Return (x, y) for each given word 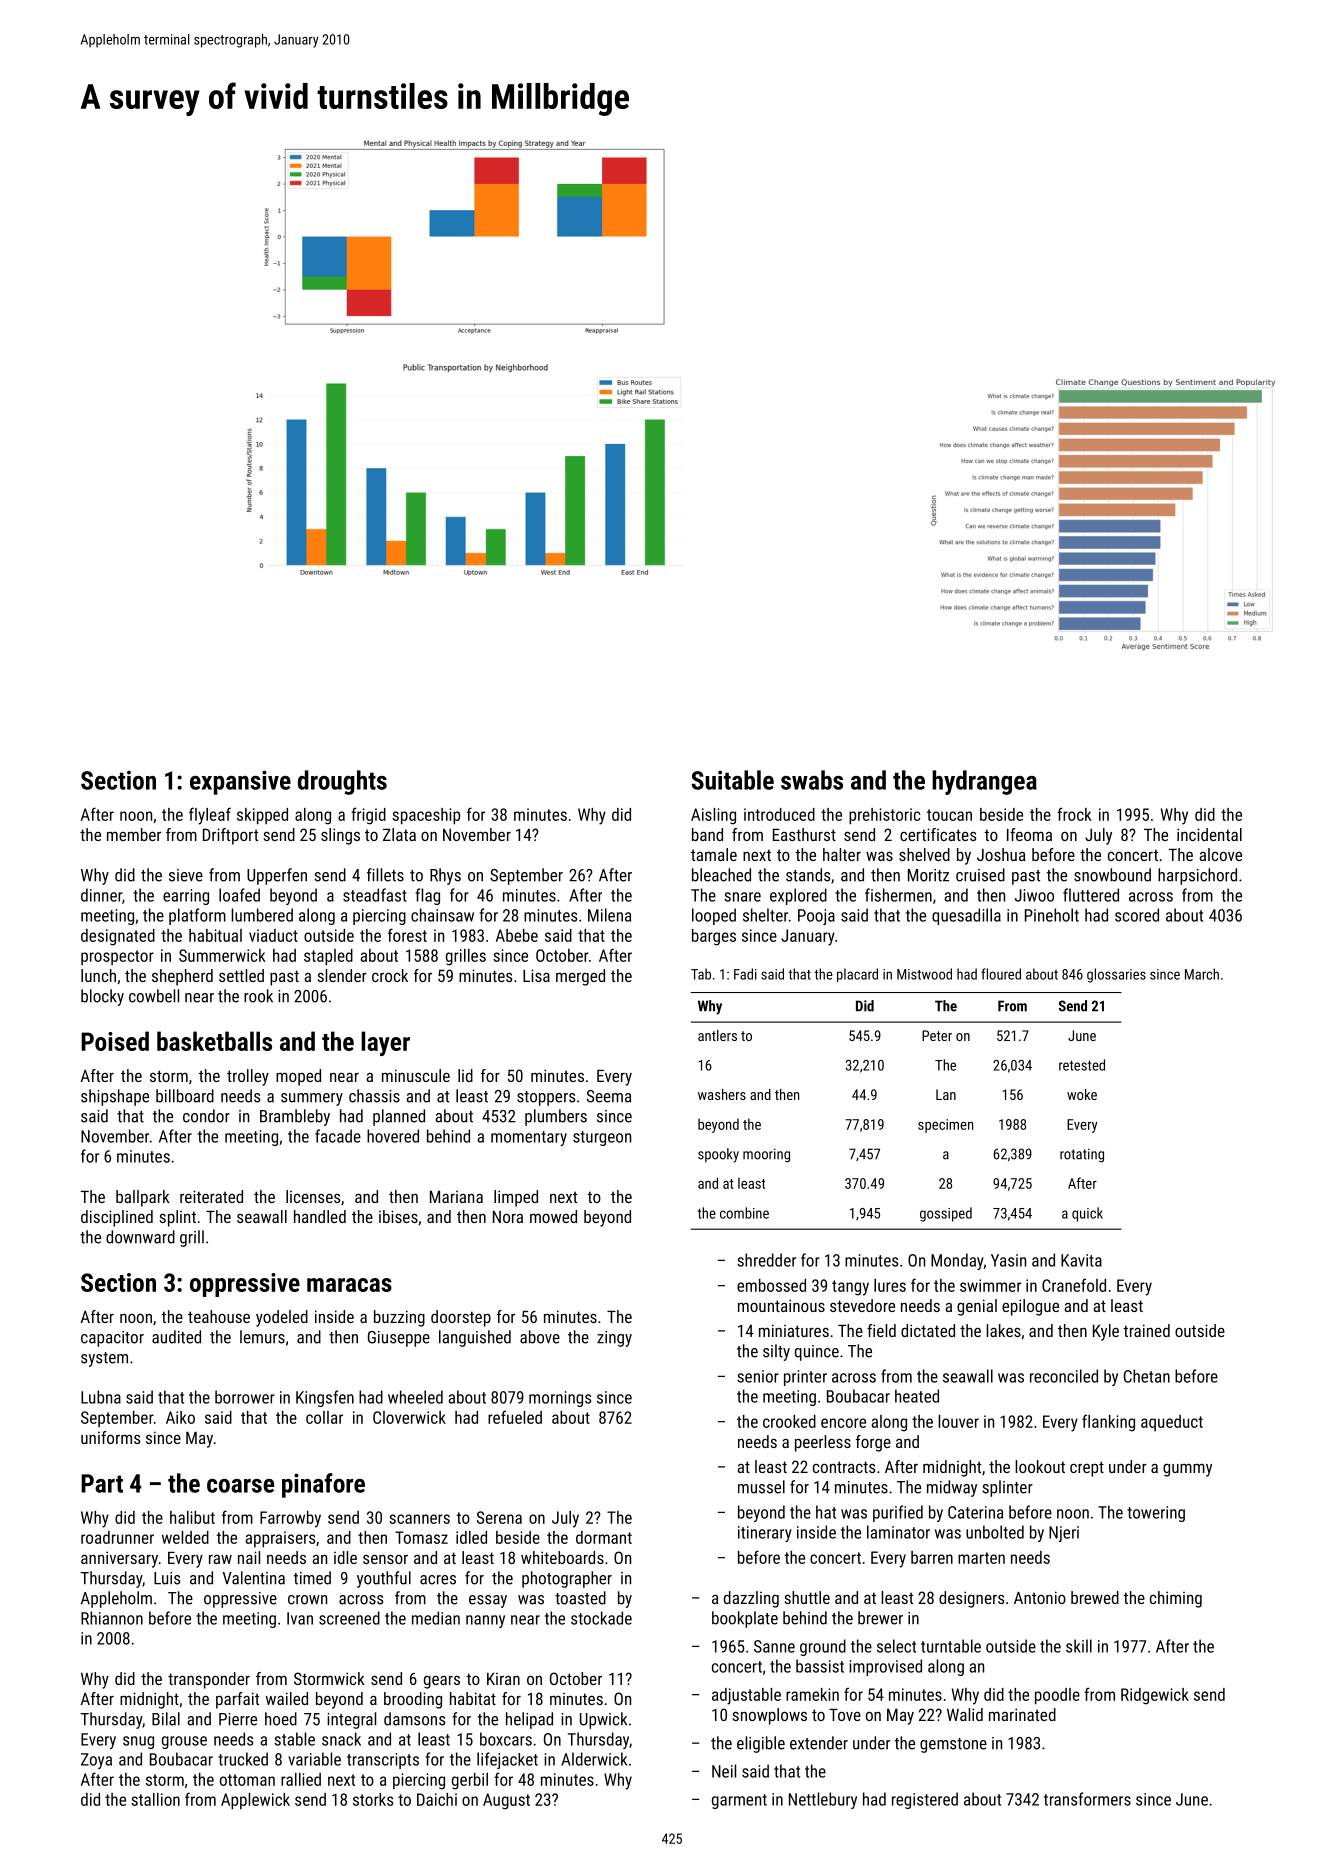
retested (1082, 1065)
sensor (385, 1559)
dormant (604, 1537)
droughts (342, 782)
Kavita (1081, 1260)
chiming (1176, 1599)
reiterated (211, 1196)
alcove (1220, 854)
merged (580, 977)
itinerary (765, 1534)
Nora (508, 1217)
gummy (1187, 1470)
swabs (812, 780)
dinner (101, 895)
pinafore (323, 1485)
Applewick (255, 1801)
